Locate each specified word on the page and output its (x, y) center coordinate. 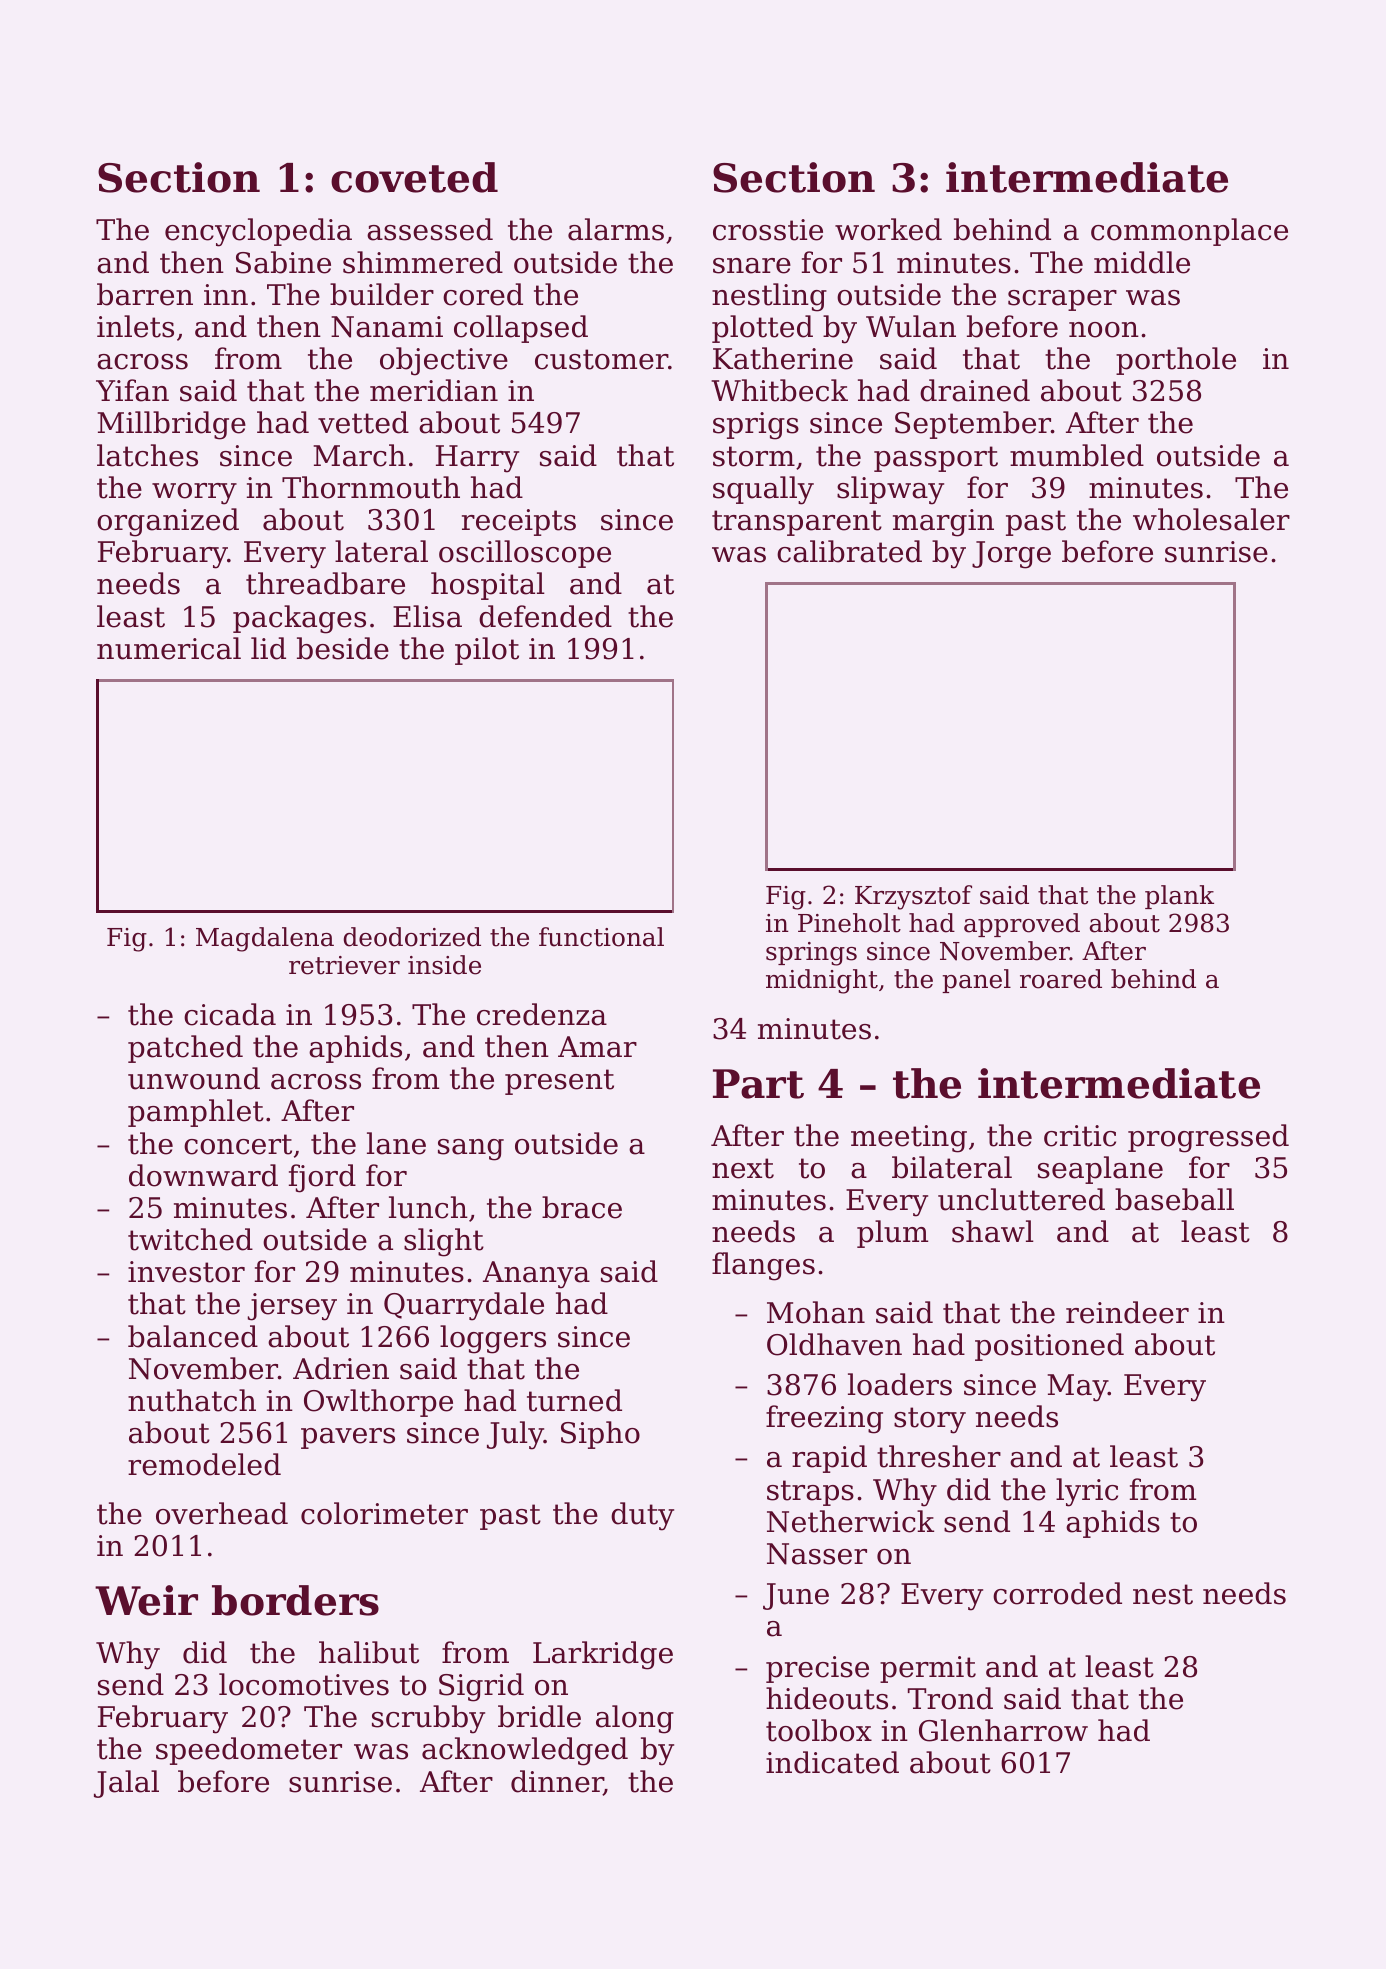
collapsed (521, 329)
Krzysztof (913, 897)
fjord (322, 1178)
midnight (822, 981)
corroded (1057, 1593)
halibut (369, 1652)
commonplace (1189, 232)
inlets (135, 326)
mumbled (1077, 455)
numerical (169, 648)
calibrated (849, 551)
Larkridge (603, 1655)
